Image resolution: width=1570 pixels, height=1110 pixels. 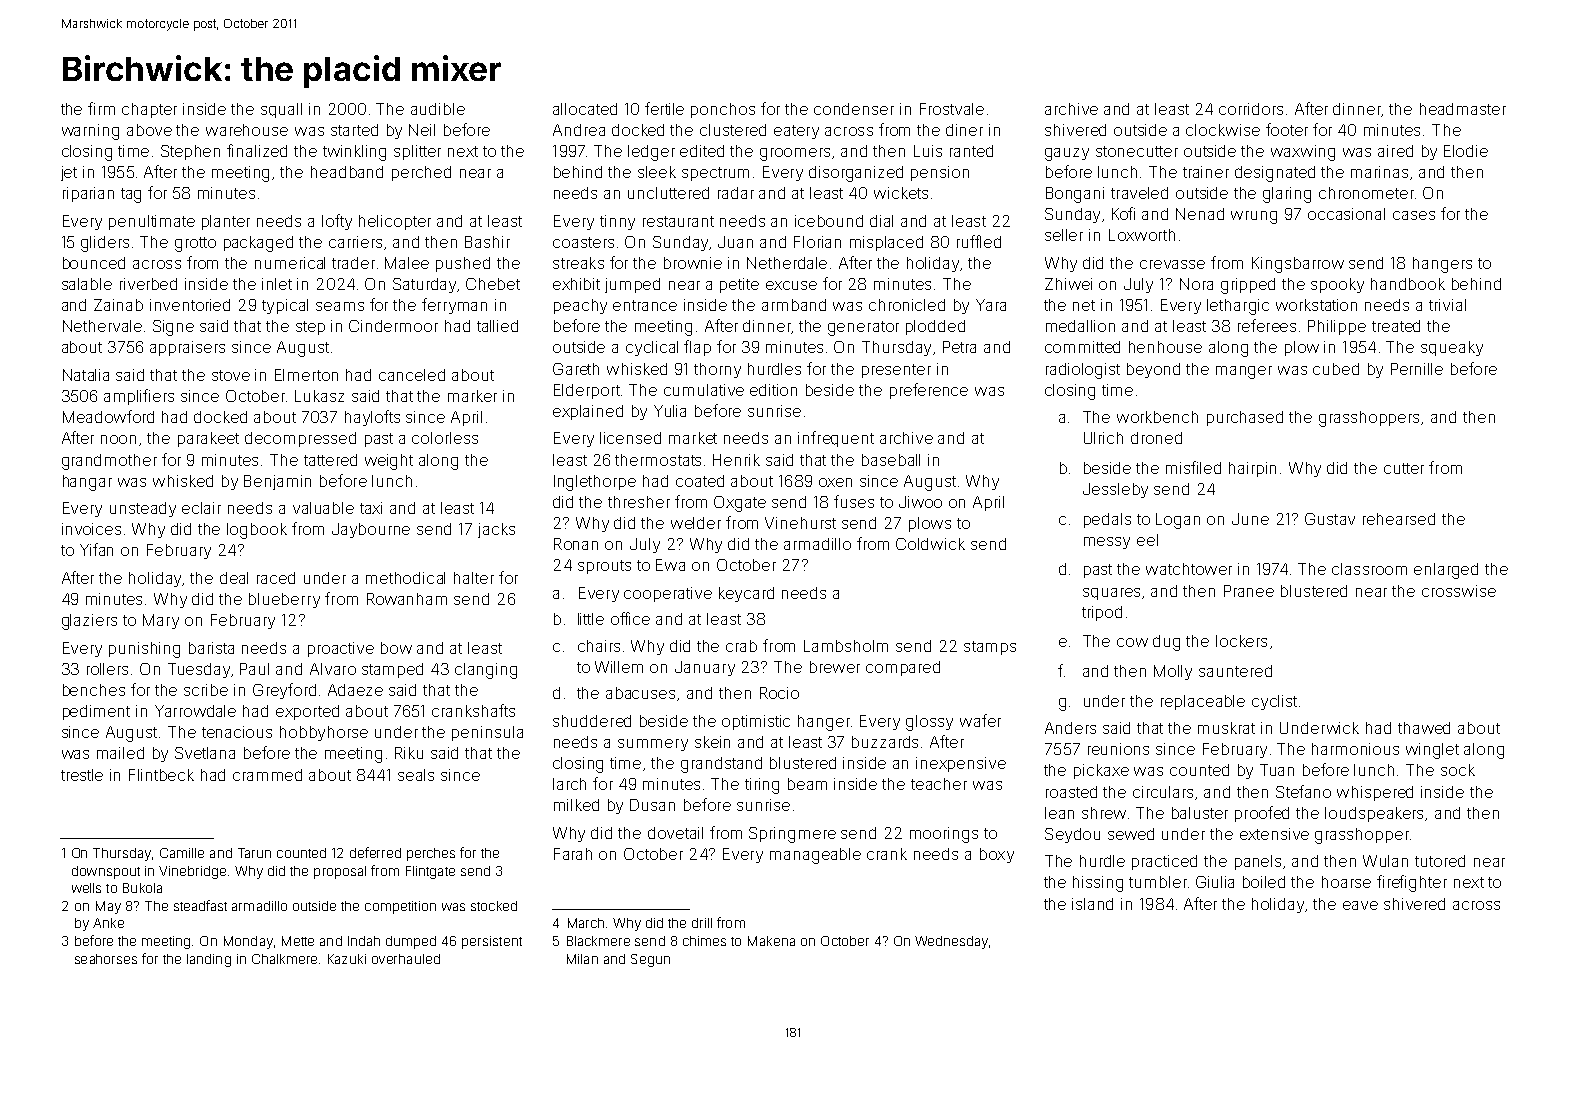 I want to click on deal, so click(x=234, y=578).
